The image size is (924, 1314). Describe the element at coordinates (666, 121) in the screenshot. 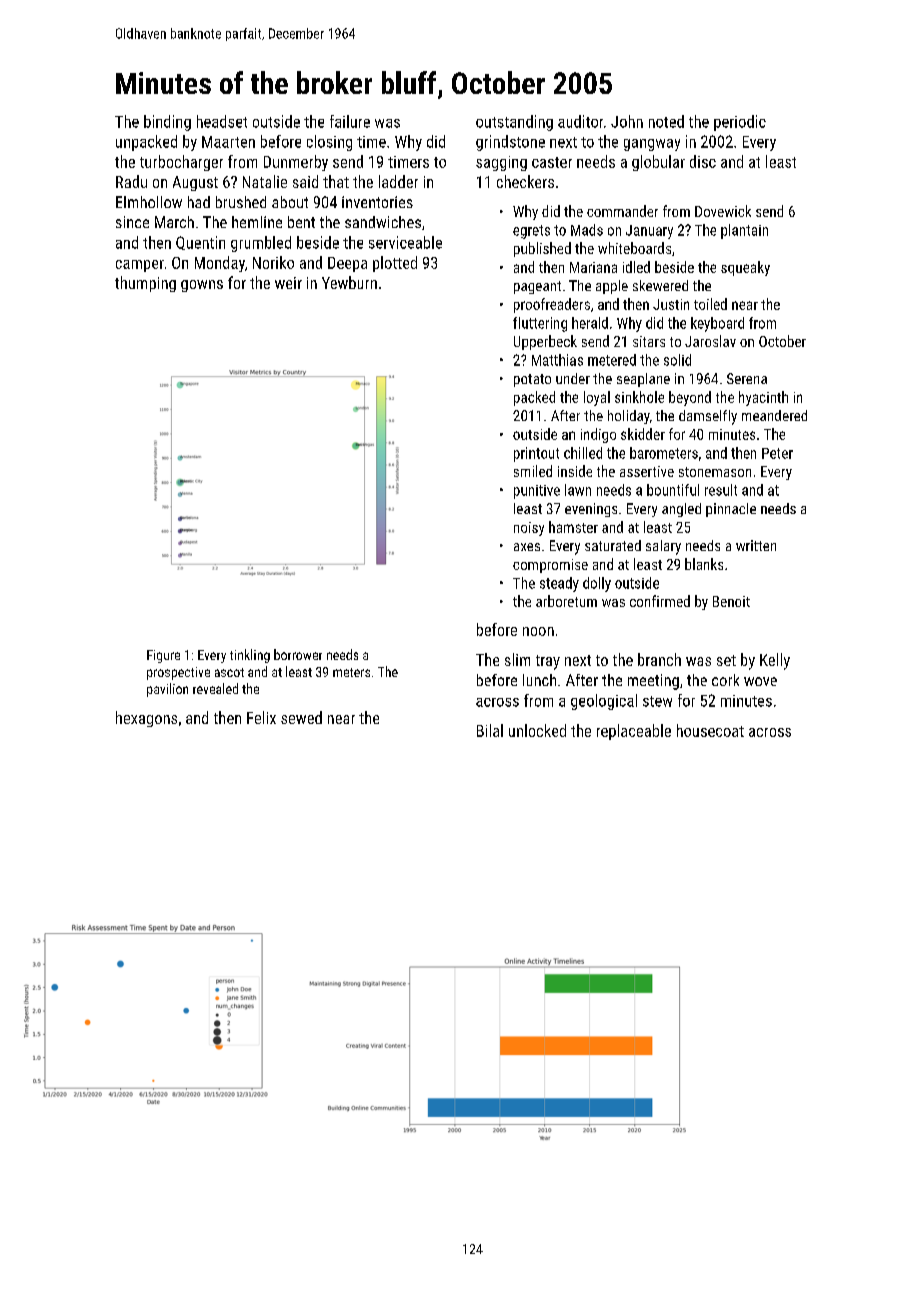

I see `noted` at that location.
